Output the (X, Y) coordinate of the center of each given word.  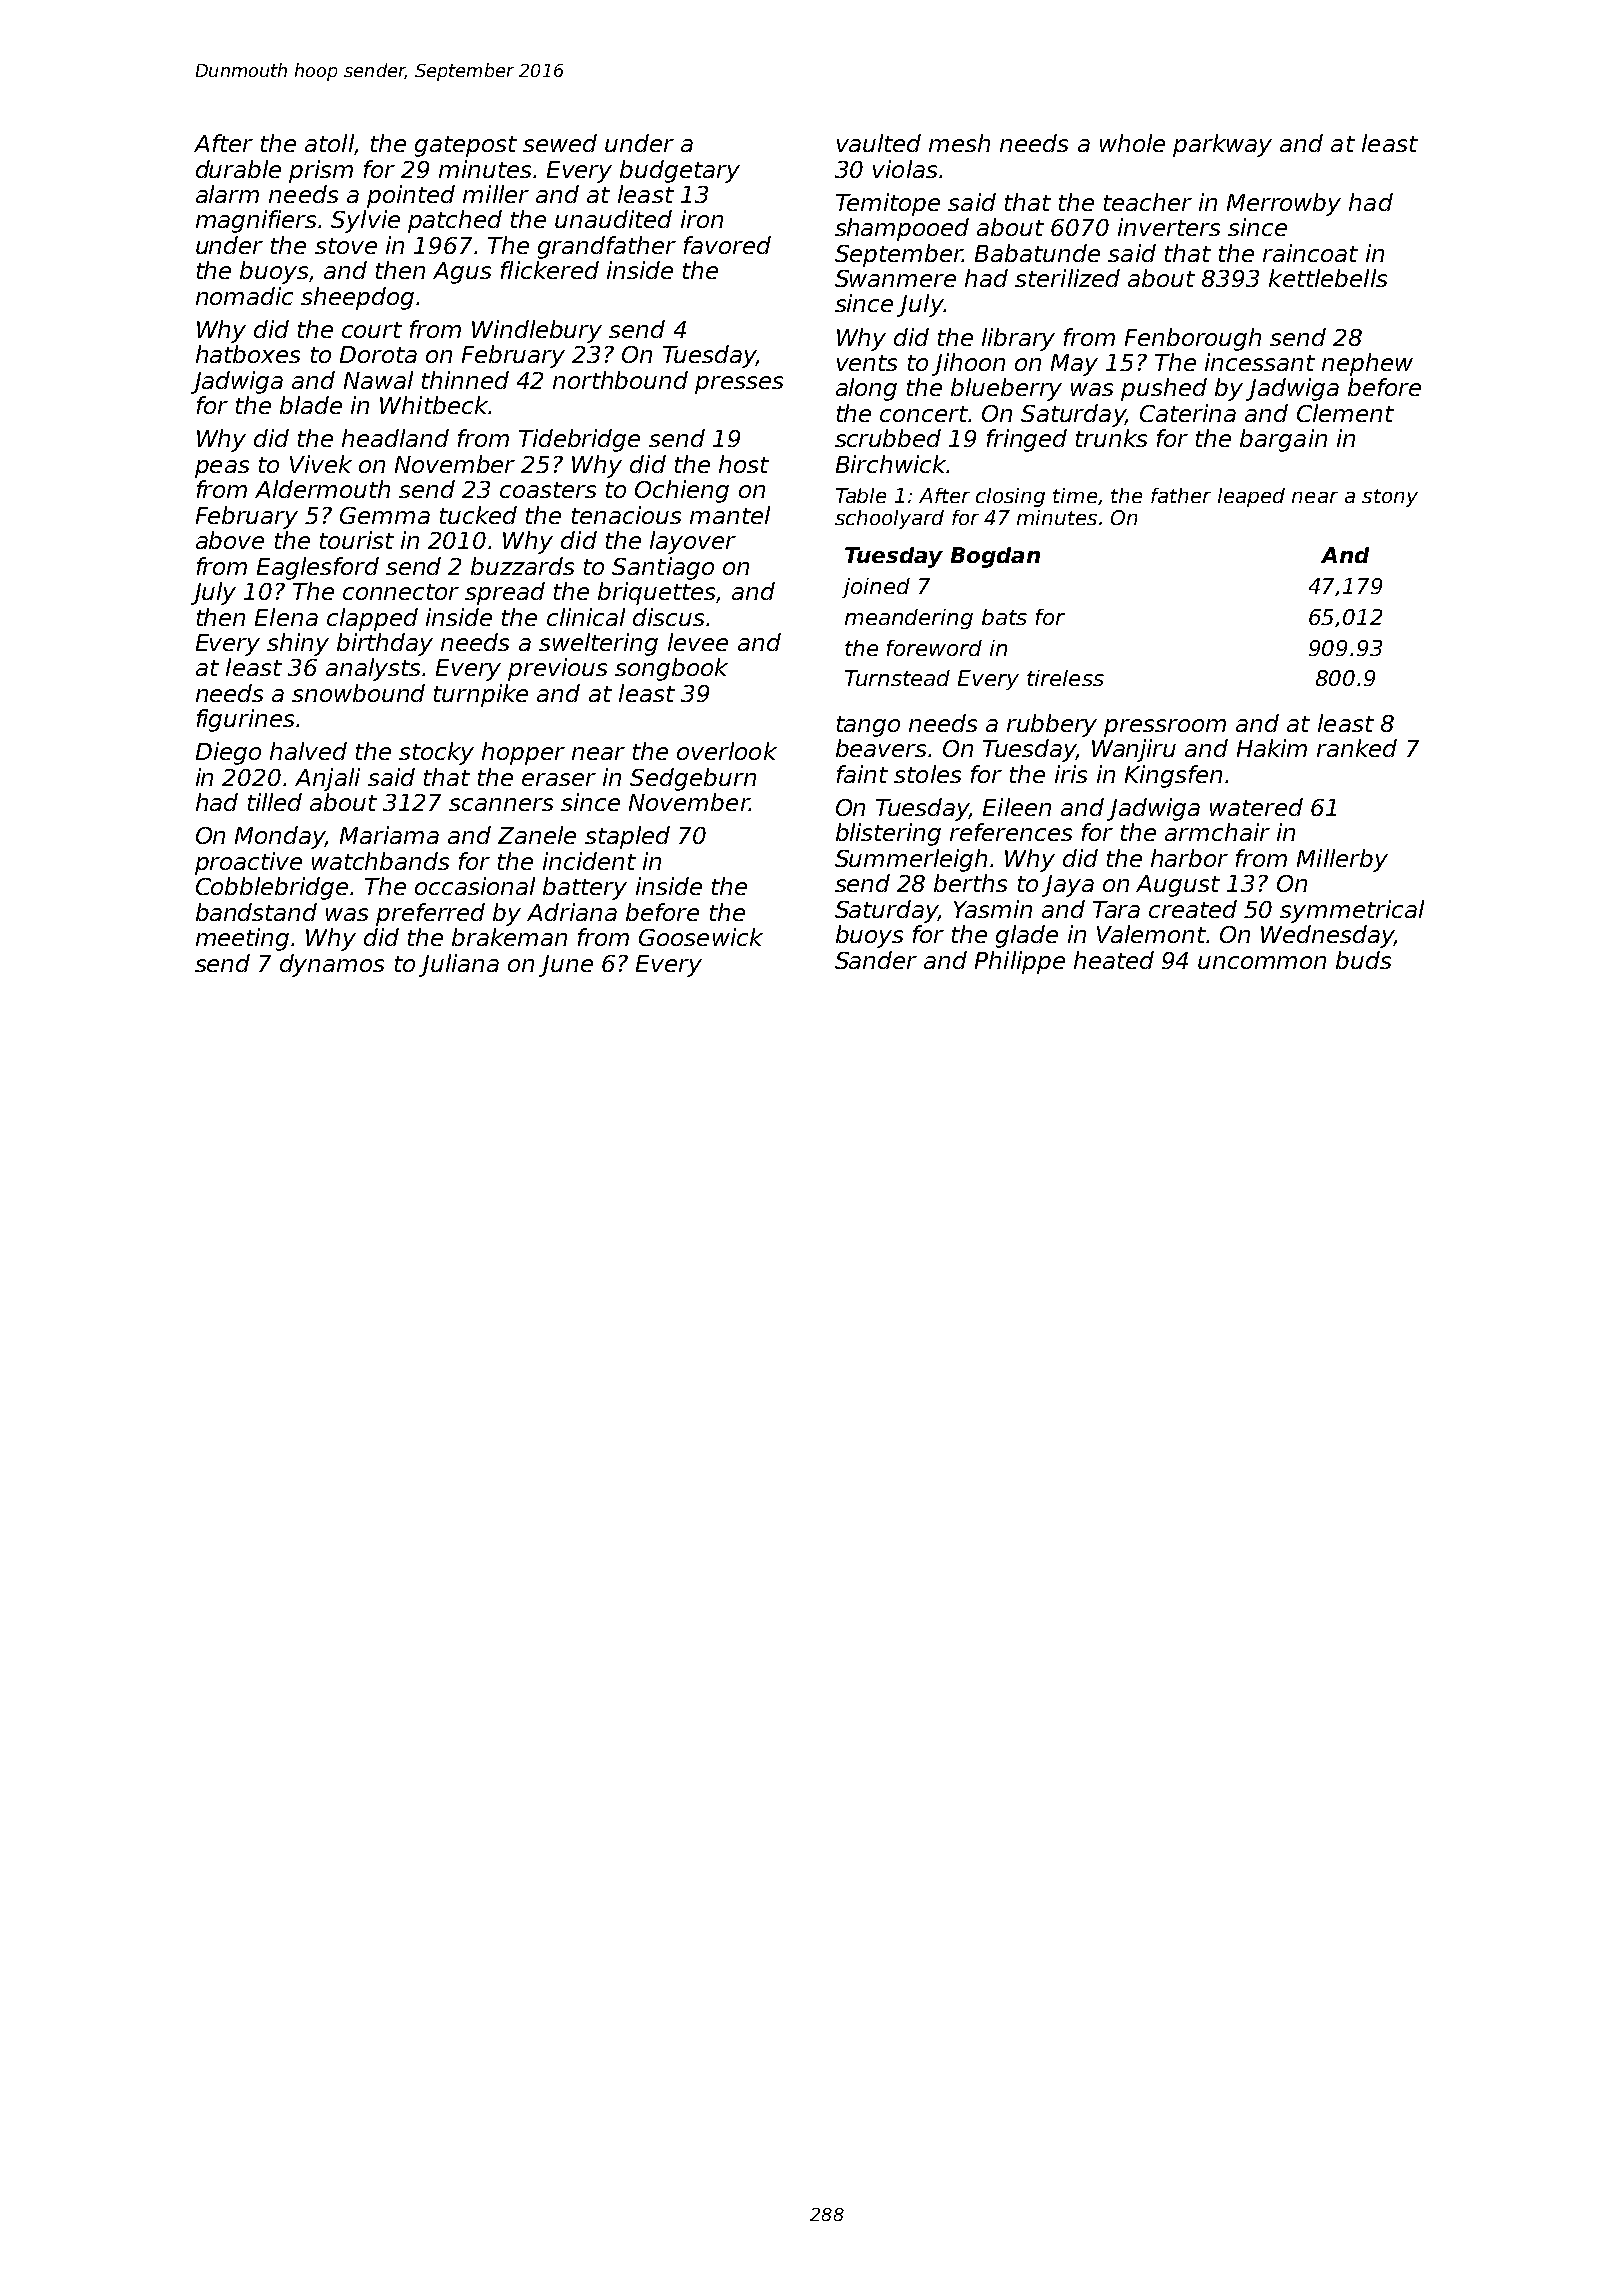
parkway (1222, 145)
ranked (1357, 748)
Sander (876, 960)
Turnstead (897, 678)
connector (401, 592)
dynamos (332, 965)
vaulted (879, 143)
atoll (329, 143)
